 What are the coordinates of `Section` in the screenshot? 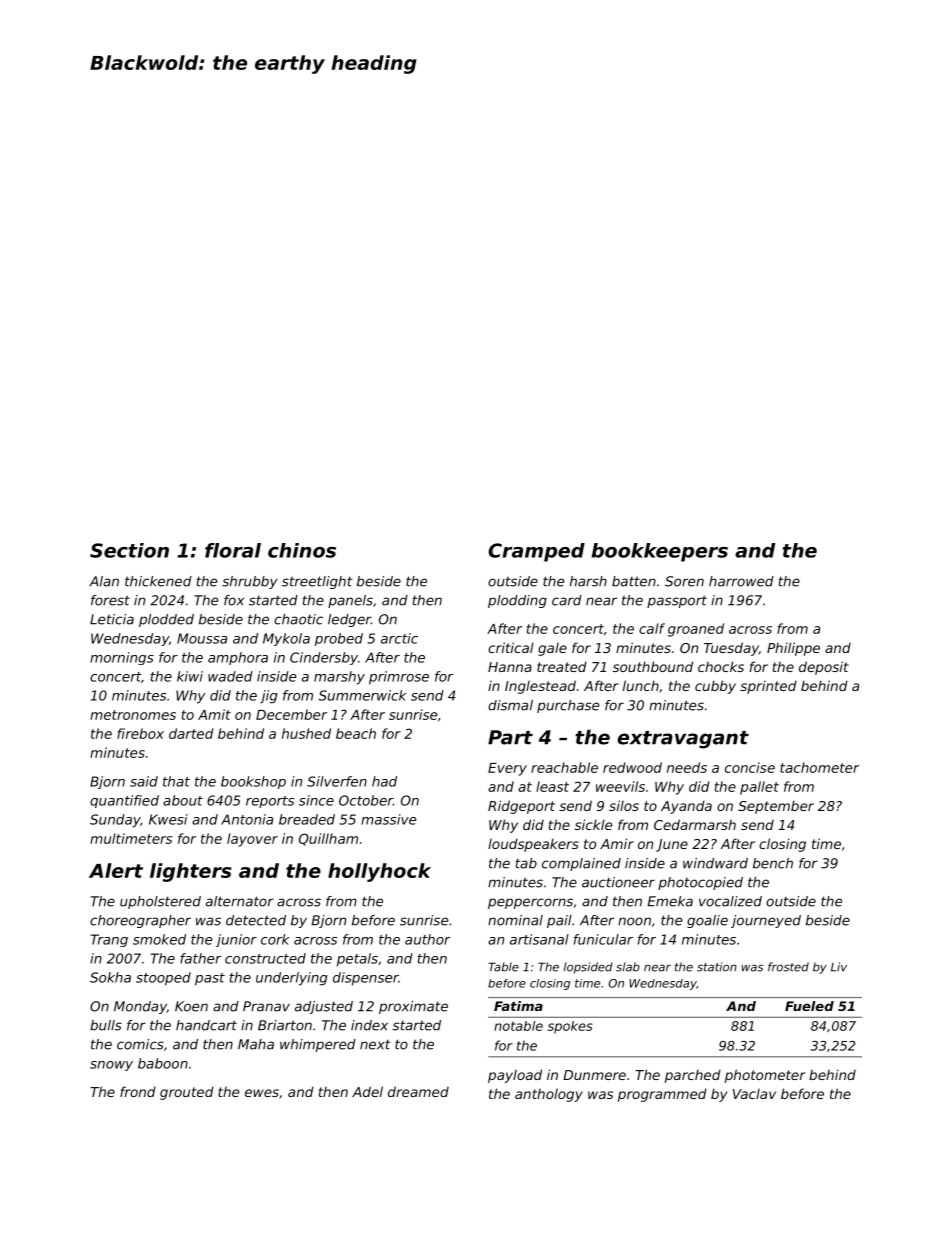 It's located at (129, 550).
